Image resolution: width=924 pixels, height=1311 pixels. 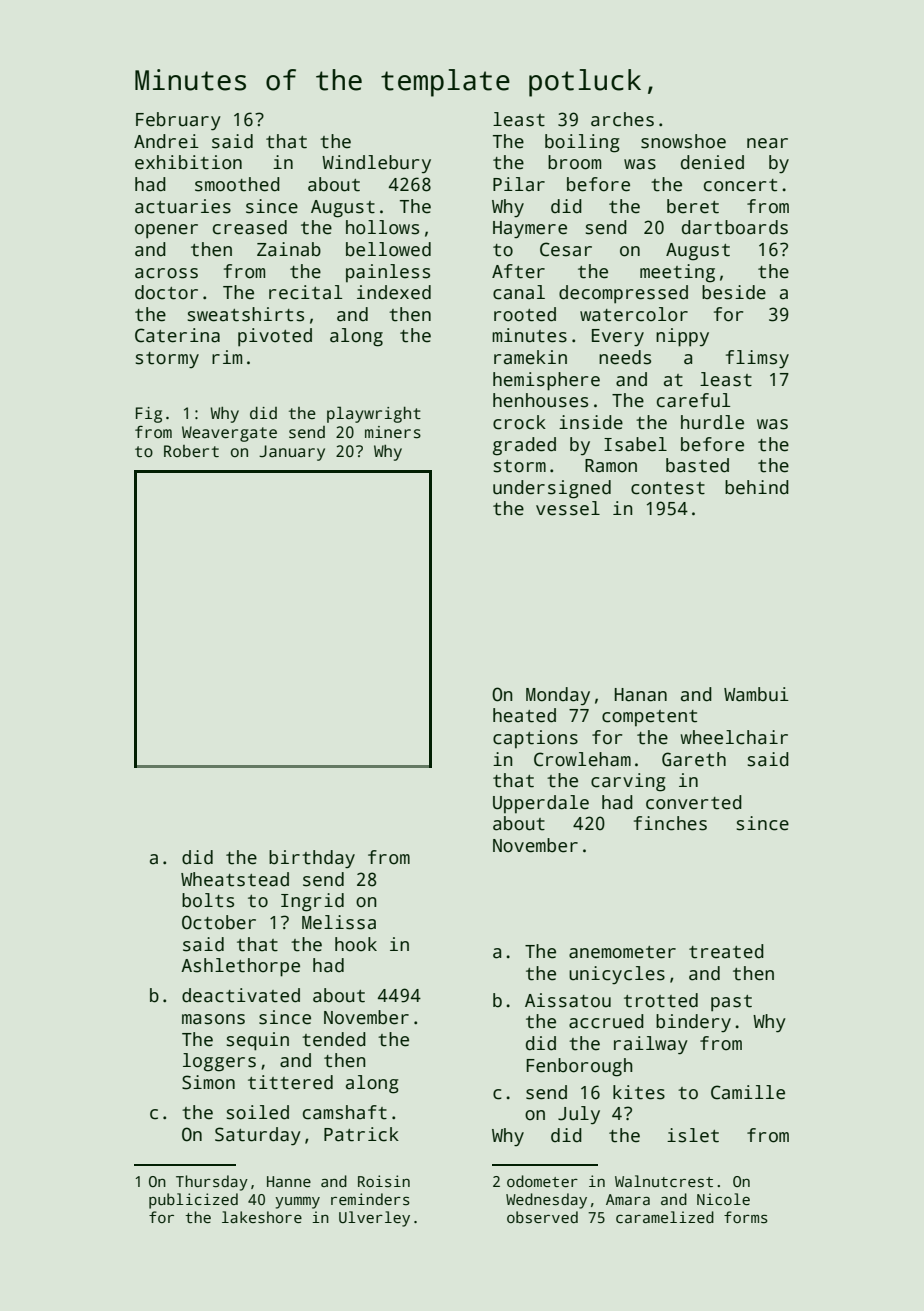 I want to click on October, so click(x=219, y=922).
